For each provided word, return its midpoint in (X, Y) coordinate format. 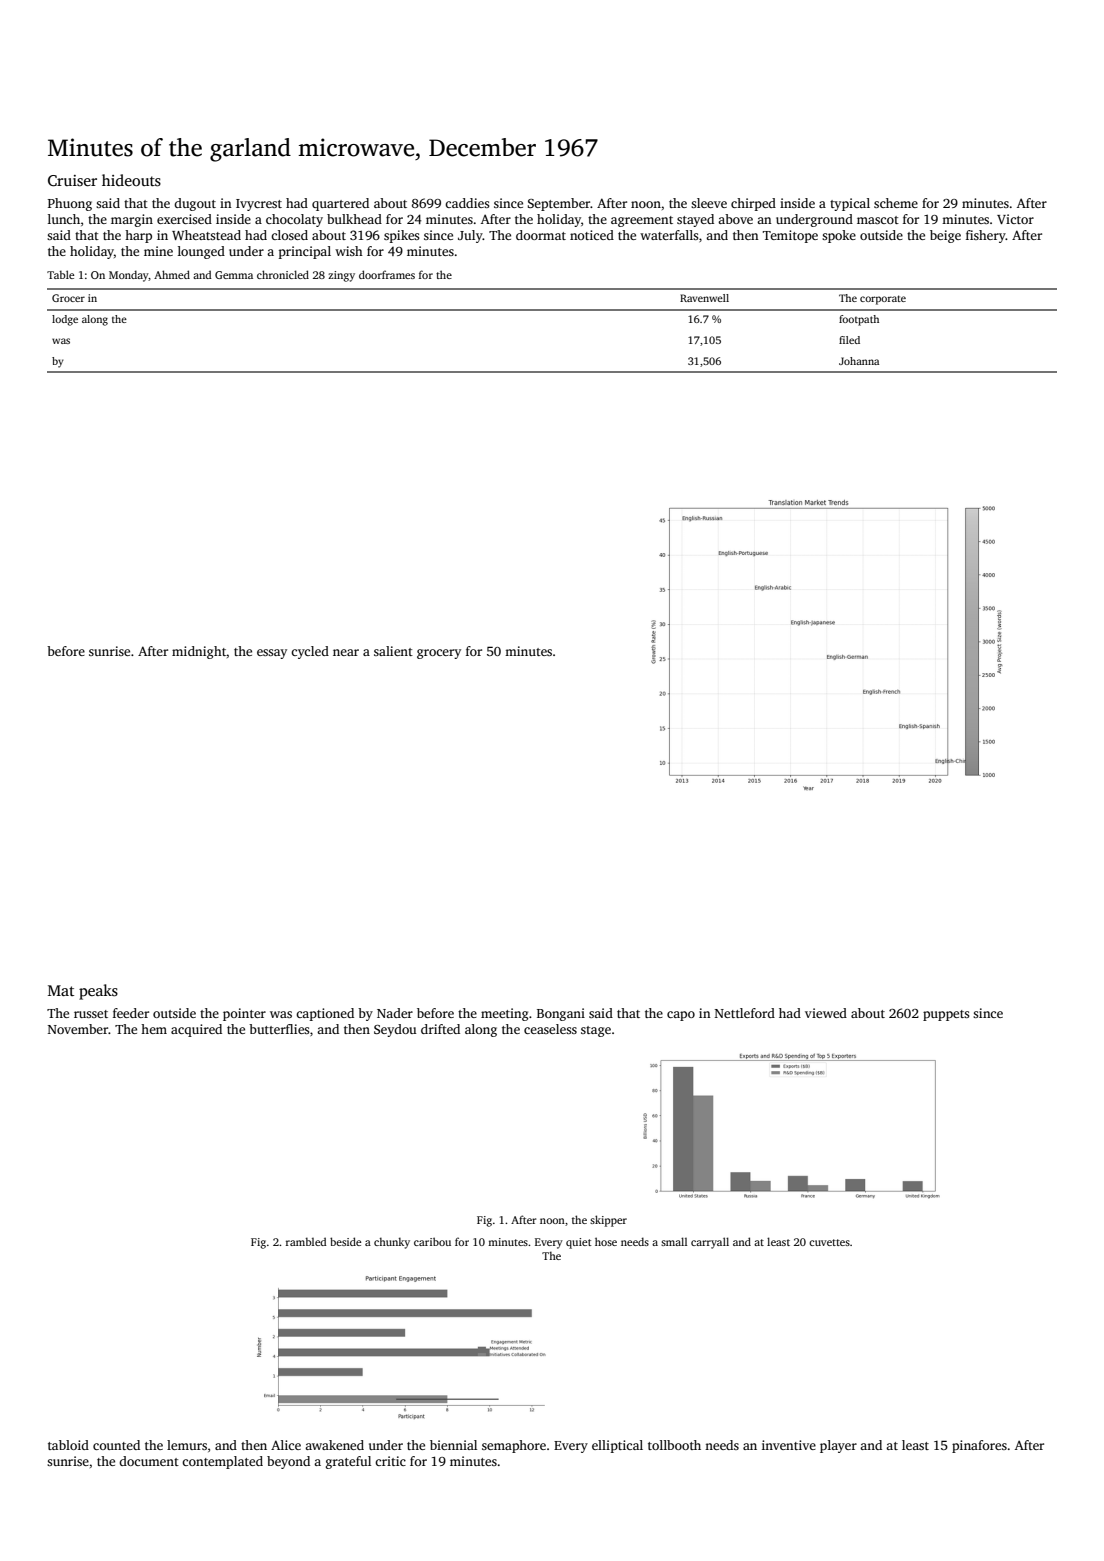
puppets (946, 1015)
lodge (65, 320)
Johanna (859, 361)
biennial (453, 1445)
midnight (199, 652)
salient (393, 651)
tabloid (68, 1445)
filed (849, 340)
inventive (789, 1445)
